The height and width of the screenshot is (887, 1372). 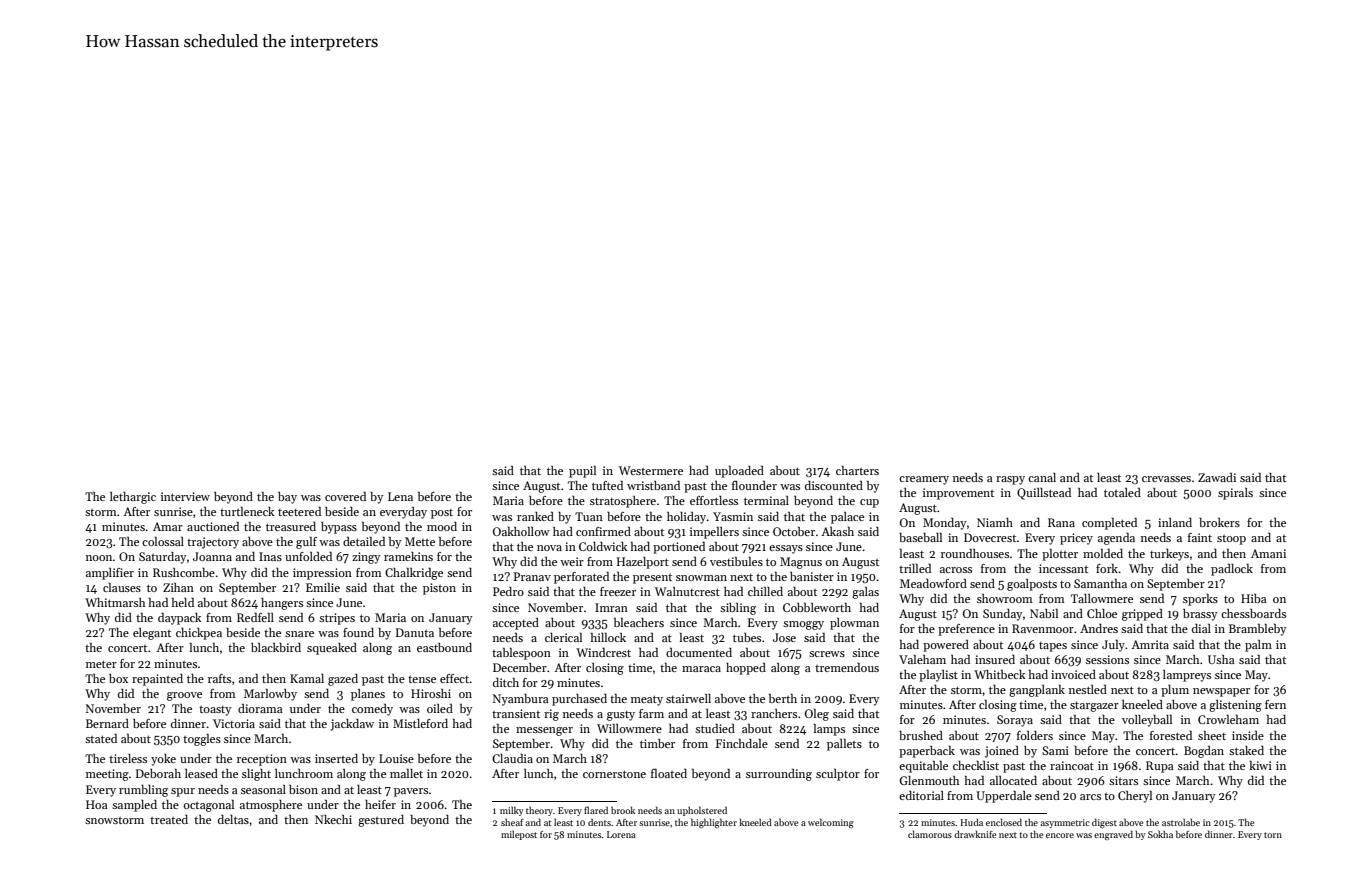 I want to click on present, so click(x=652, y=579).
